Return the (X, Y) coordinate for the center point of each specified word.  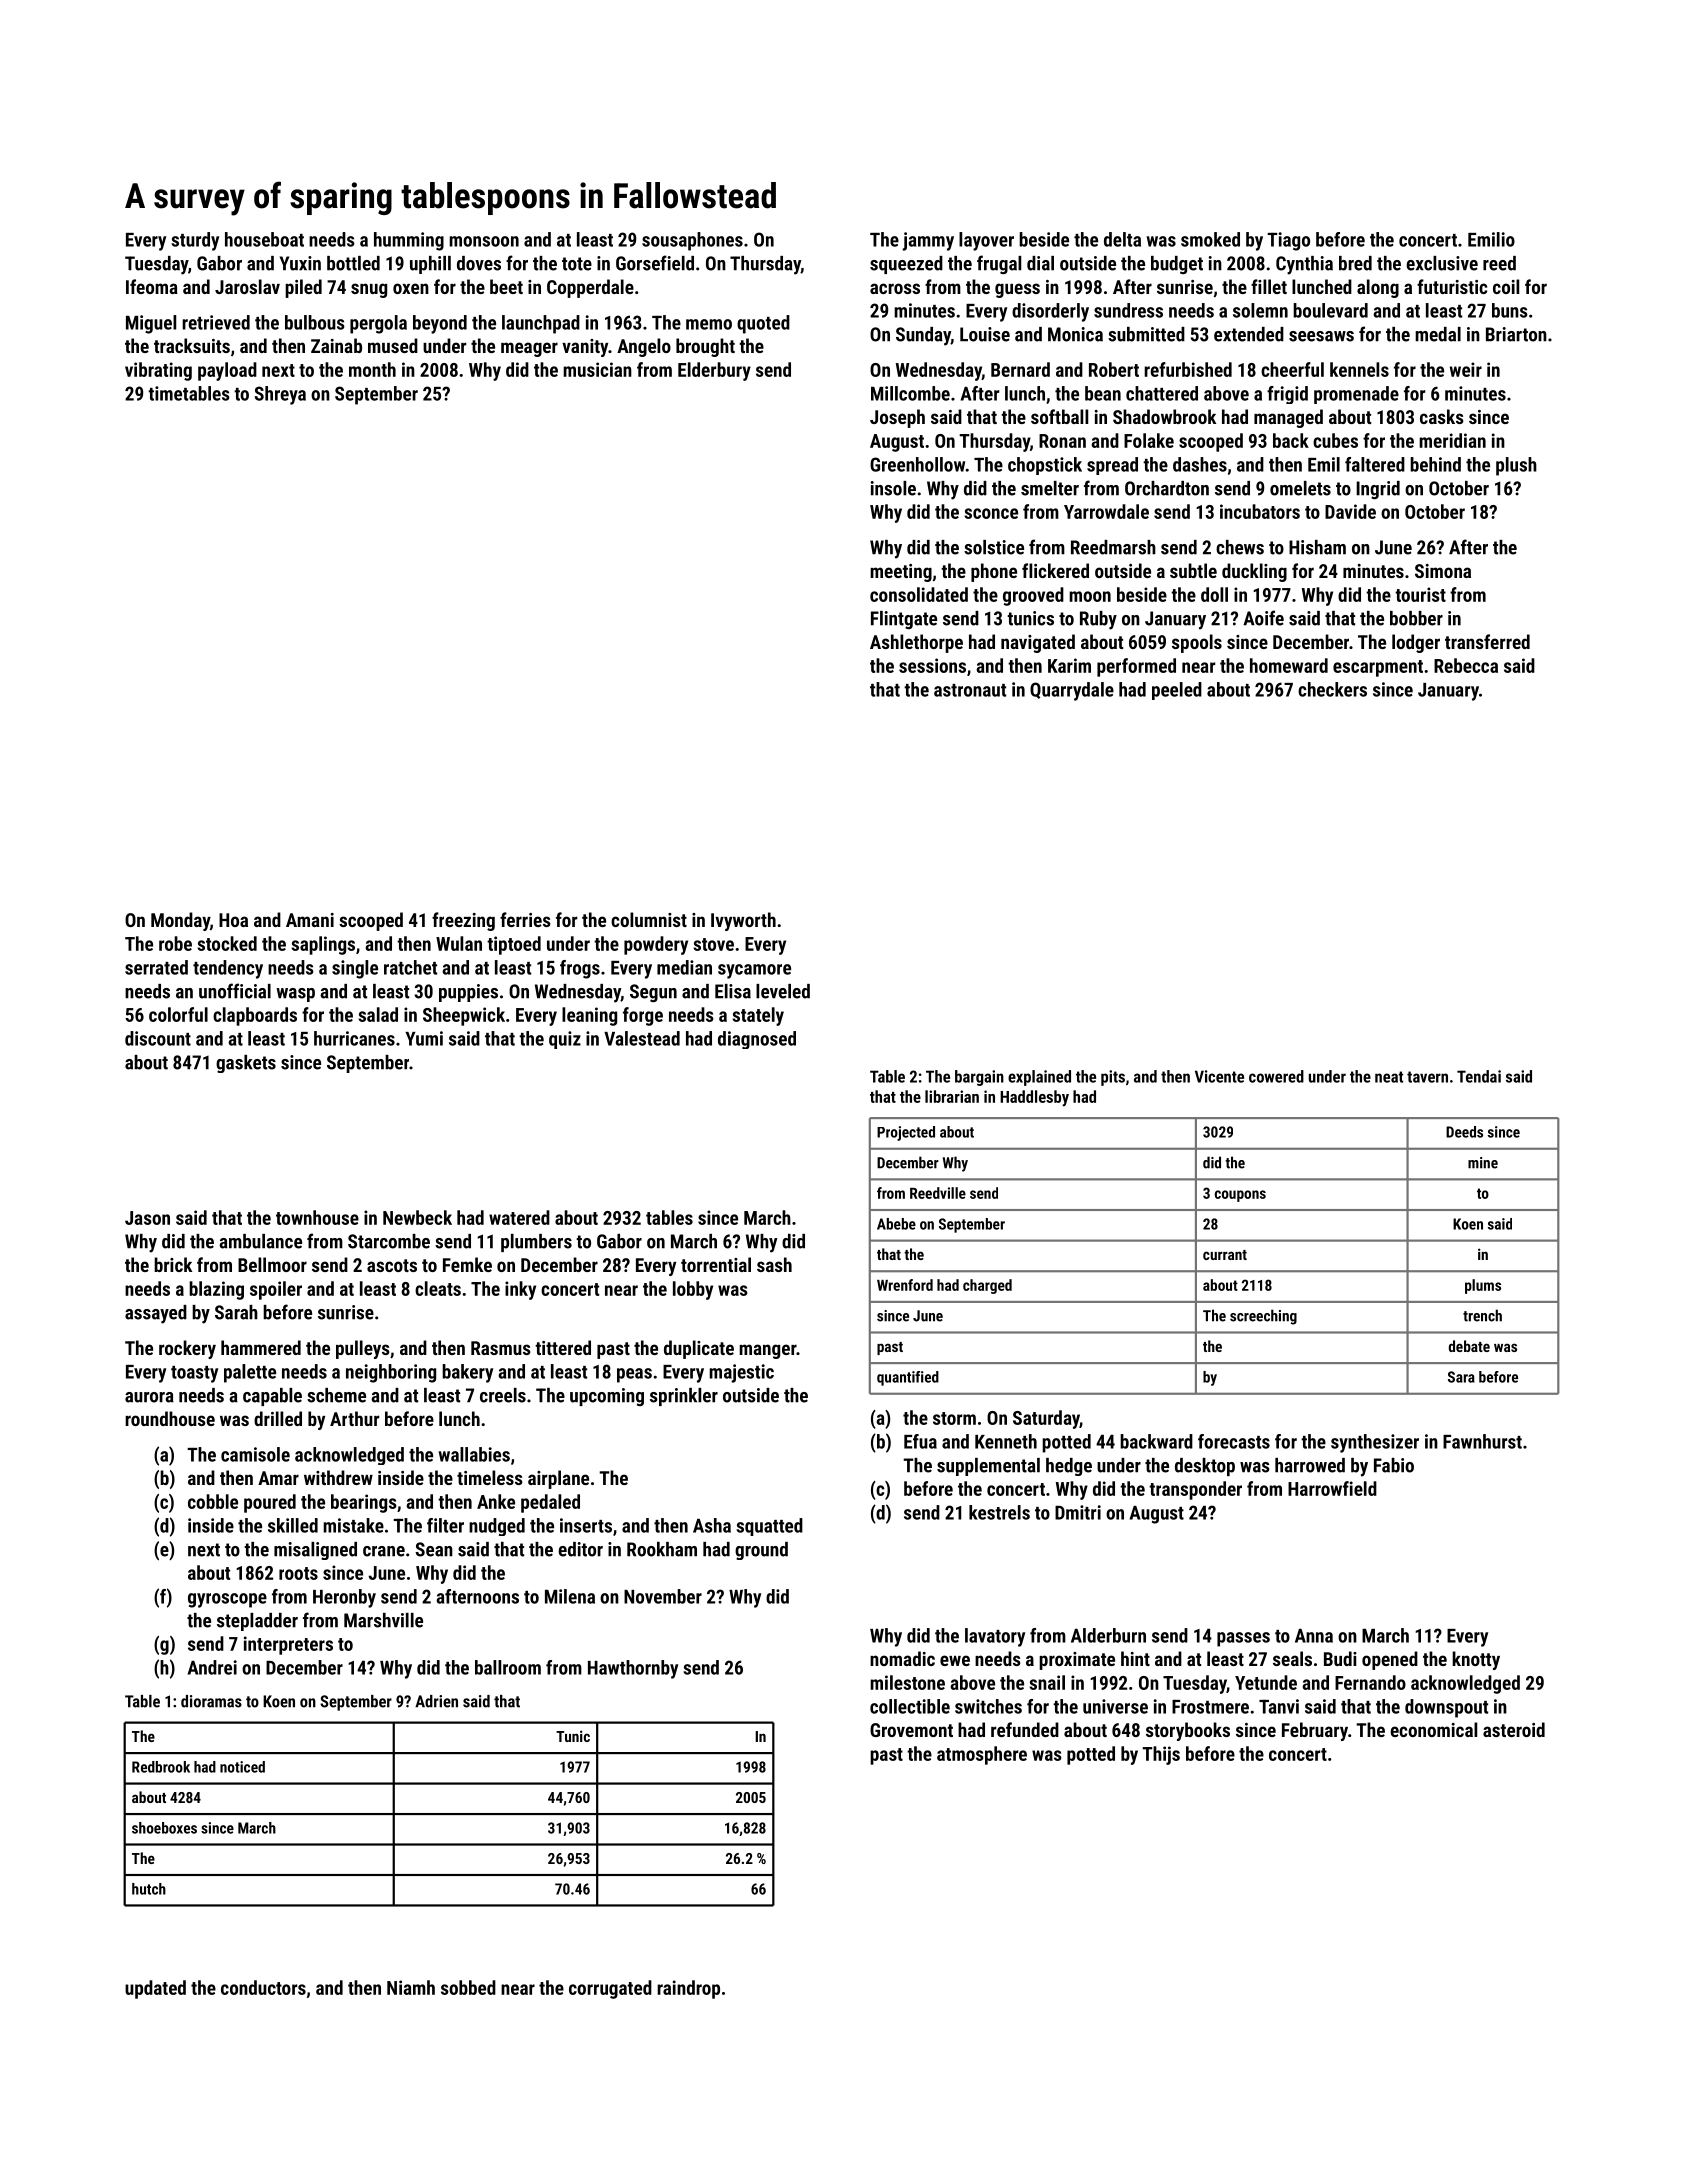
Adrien (436, 1701)
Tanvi (1279, 1706)
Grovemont (911, 1730)
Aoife (1263, 618)
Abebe (896, 1224)
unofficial (235, 991)
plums (1483, 1286)
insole (893, 488)
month (372, 369)
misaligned (315, 1551)
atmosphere (982, 1755)
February (1315, 1731)
